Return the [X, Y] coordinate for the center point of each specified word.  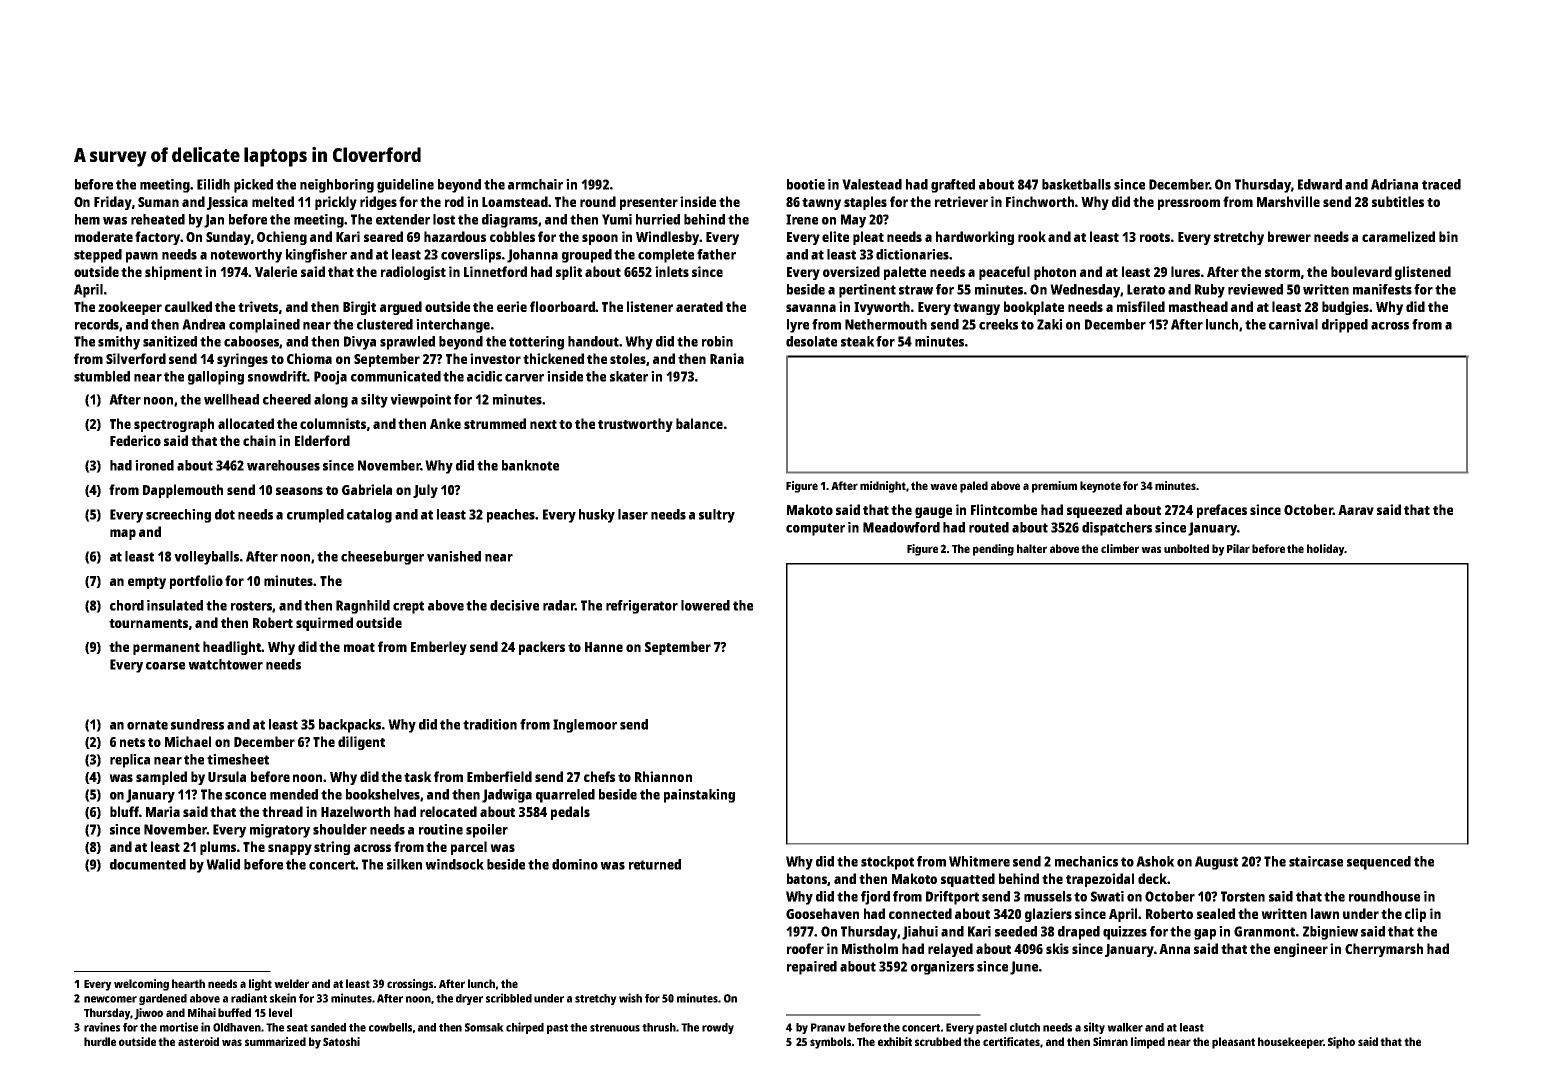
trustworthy [635, 425]
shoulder [340, 829]
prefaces [1222, 511]
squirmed [324, 624]
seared [383, 236]
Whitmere [979, 861]
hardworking [975, 238]
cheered [287, 399]
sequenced [1379, 863]
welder [291, 983]
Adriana [1394, 184]
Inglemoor [585, 726]
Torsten [1243, 896]
